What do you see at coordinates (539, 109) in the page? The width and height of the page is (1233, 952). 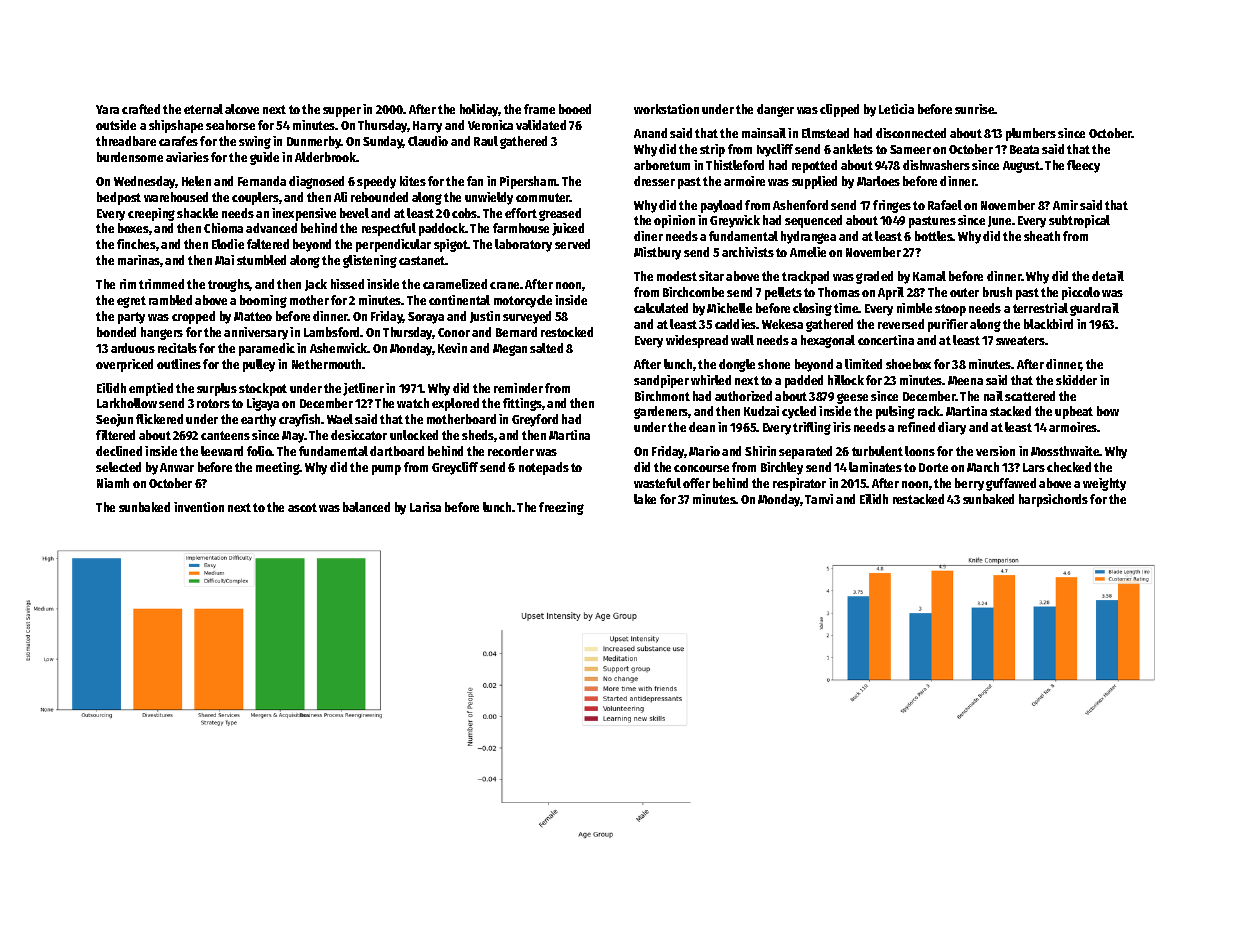 I see `frame` at bounding box center [539, 109].
